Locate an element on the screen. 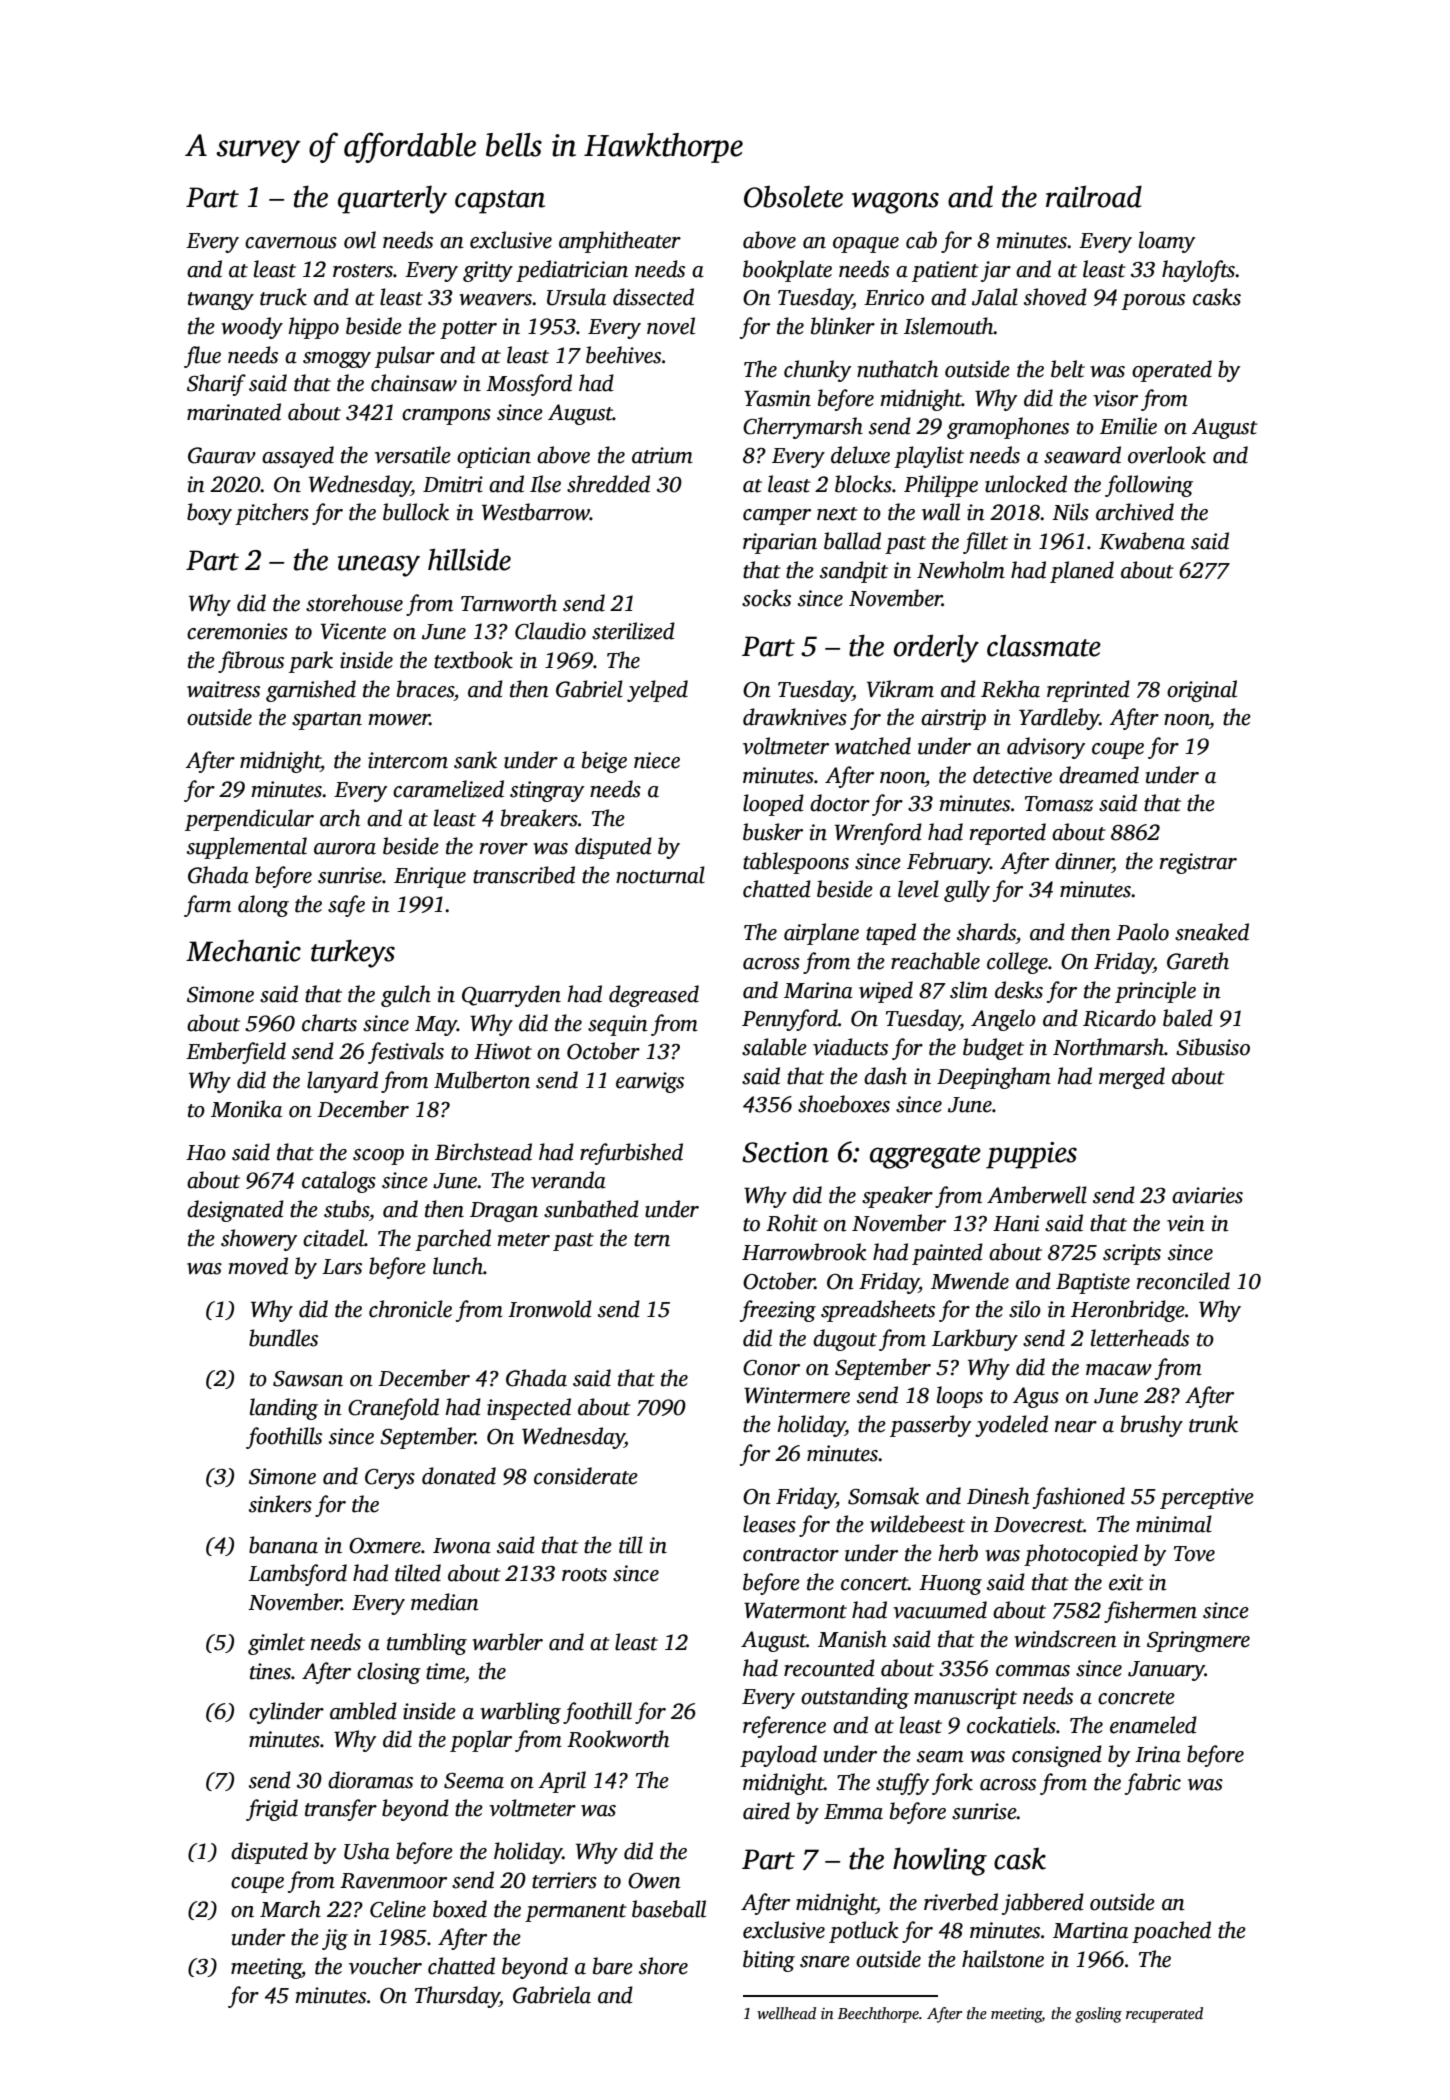 This screenshot has height=2100, width=1450. lunch is located at coordinates (458, 1266).
